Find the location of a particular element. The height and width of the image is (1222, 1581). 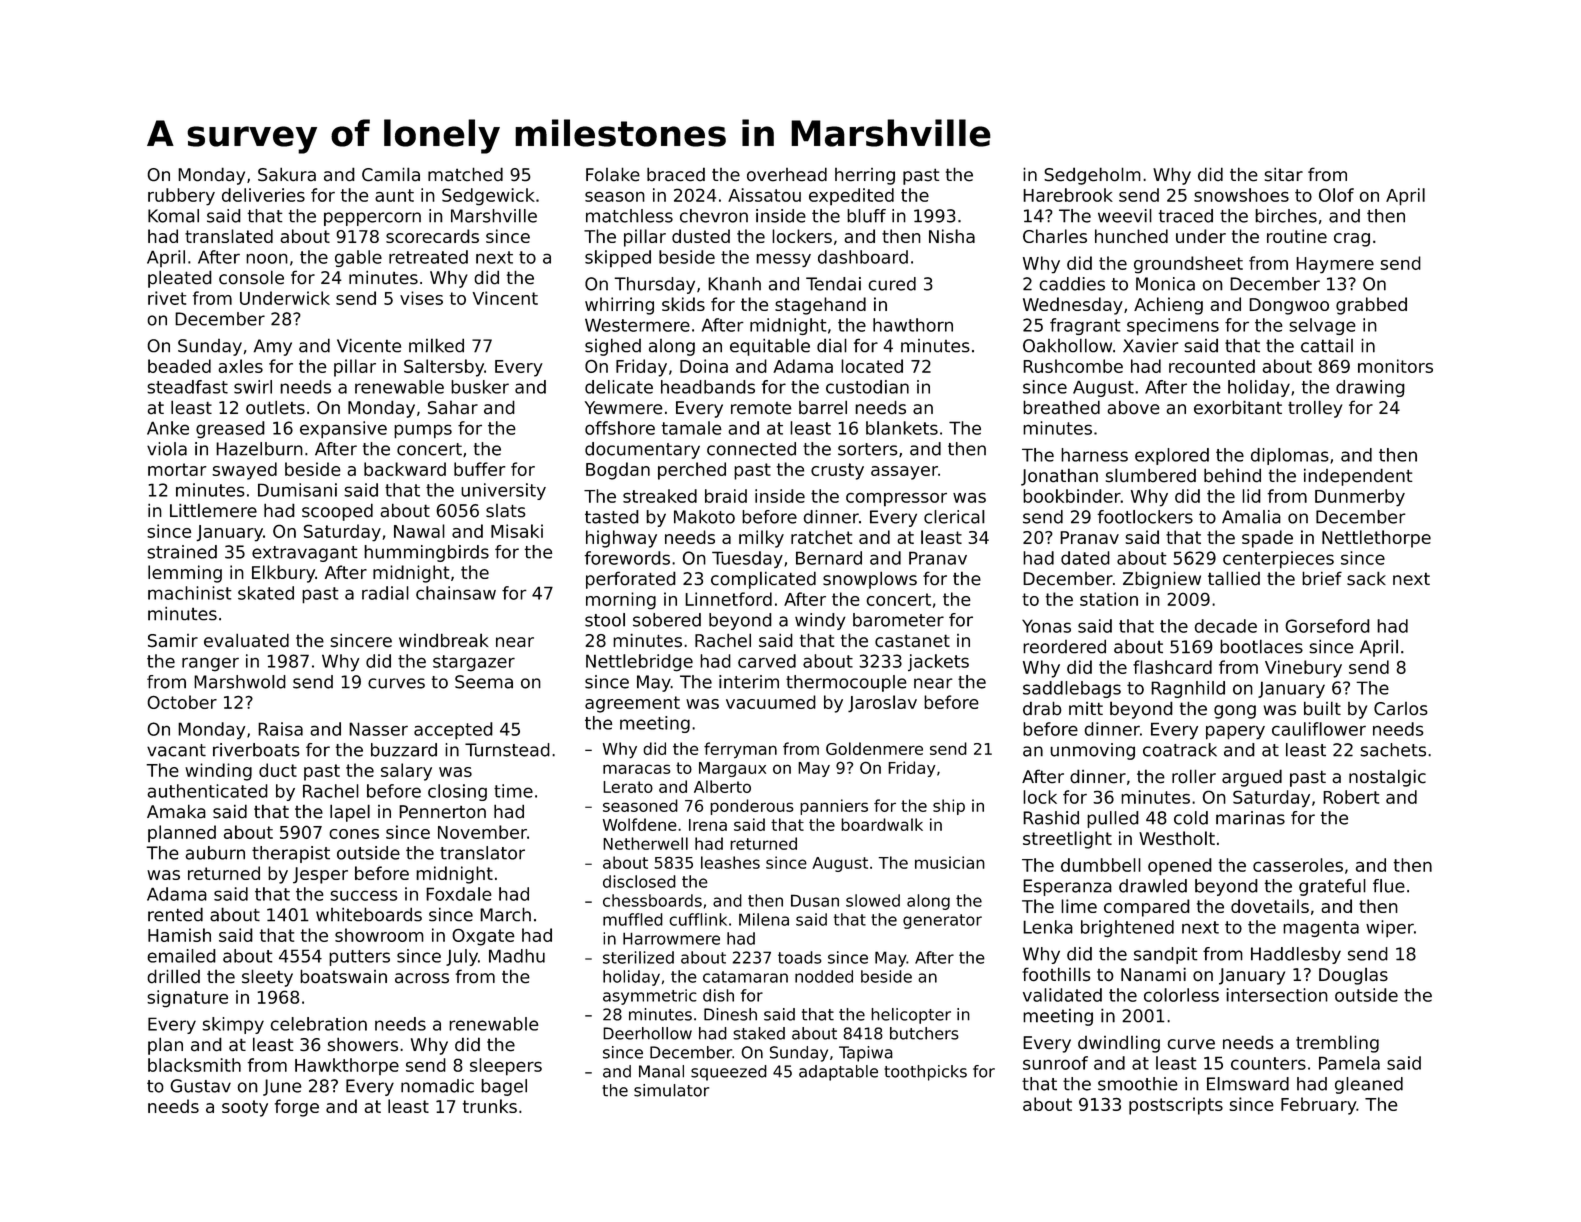

delicate is located at coordinates (619, 387).
